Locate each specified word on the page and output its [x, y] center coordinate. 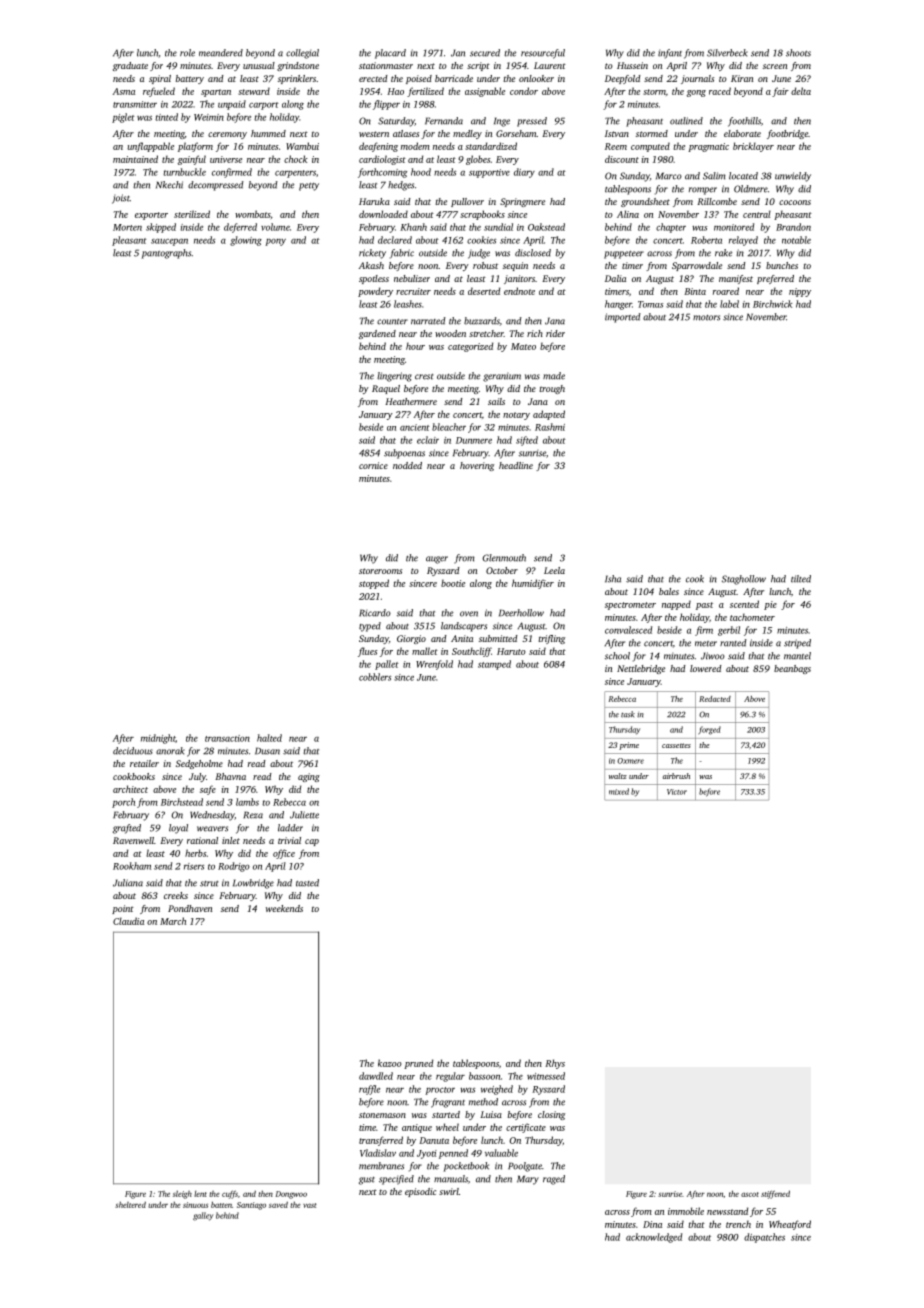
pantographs [166, 254]
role [187, 53]
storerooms [380, 571]
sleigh [182, 1195]
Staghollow [744, 580]
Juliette [304, 815]
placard [390, 54]
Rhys [555, 1064]
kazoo [390, 1063]
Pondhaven [190, 908]
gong [696, 93]
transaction [227, 738]
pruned [418, 1064]
